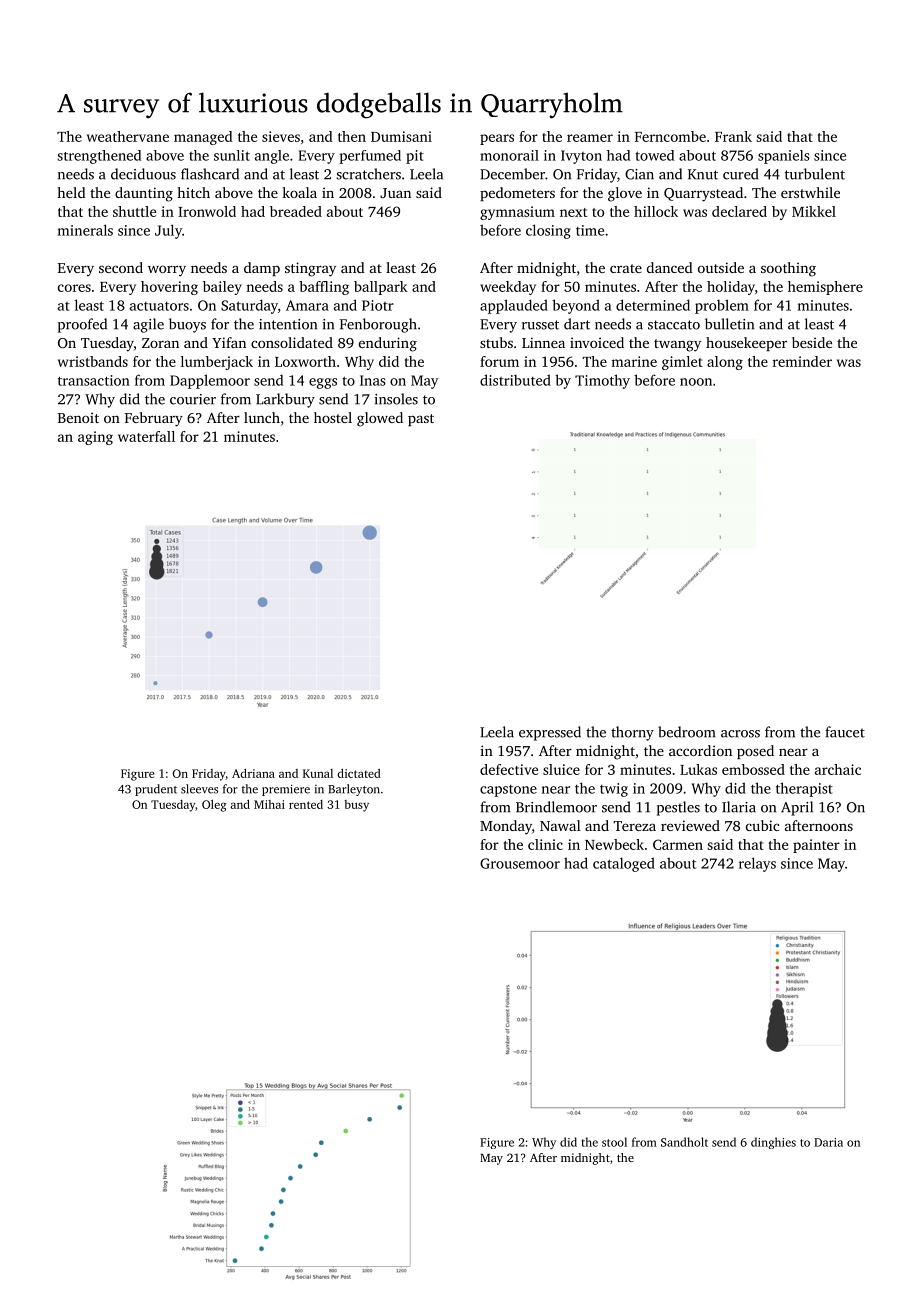  Describe the element at coordinates (802, 361) in the screenshot. I see `reminder` at that location.
